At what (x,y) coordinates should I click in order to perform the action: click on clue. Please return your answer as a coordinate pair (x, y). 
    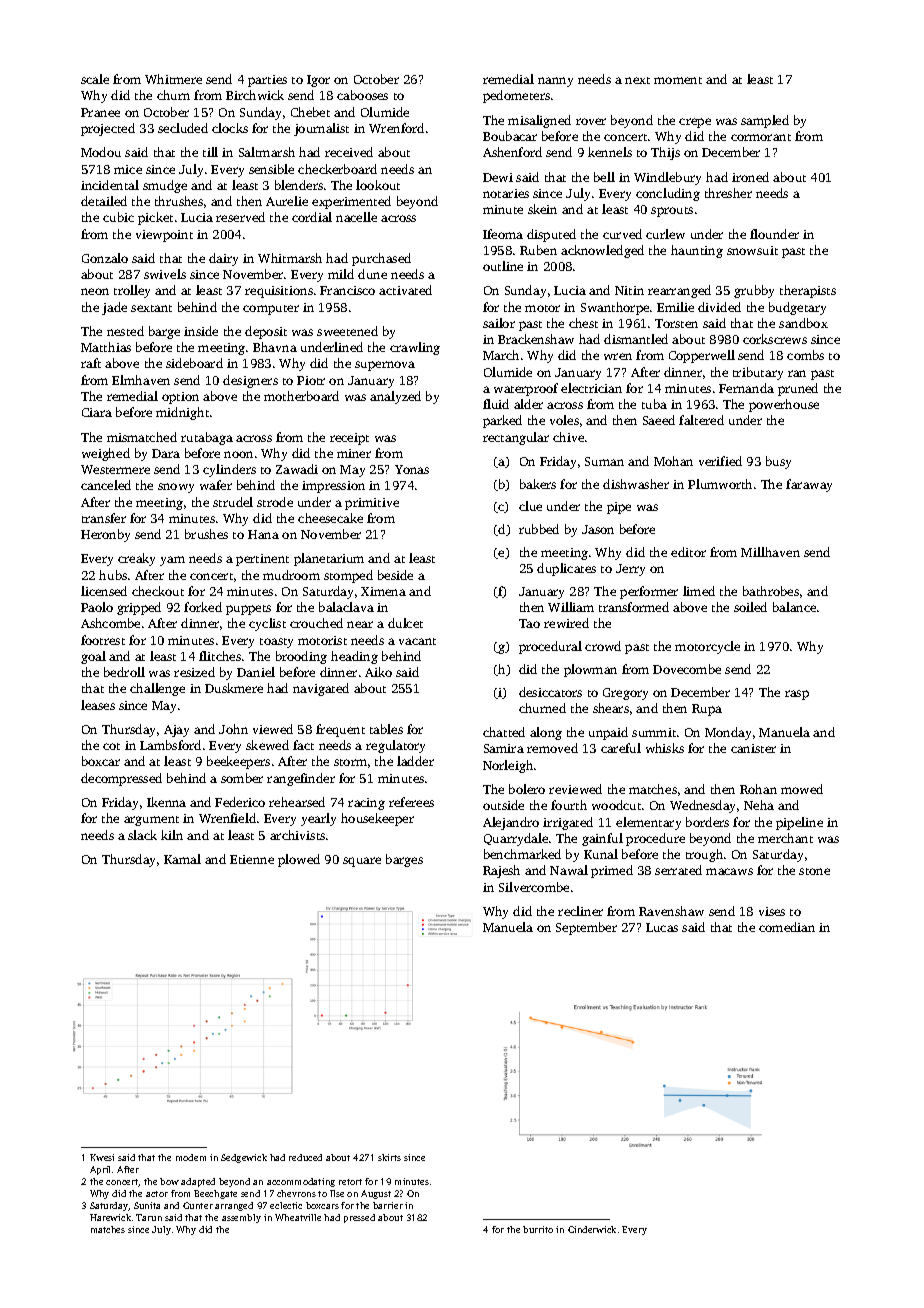
    Looking at the image, I should click on (530, 506).
